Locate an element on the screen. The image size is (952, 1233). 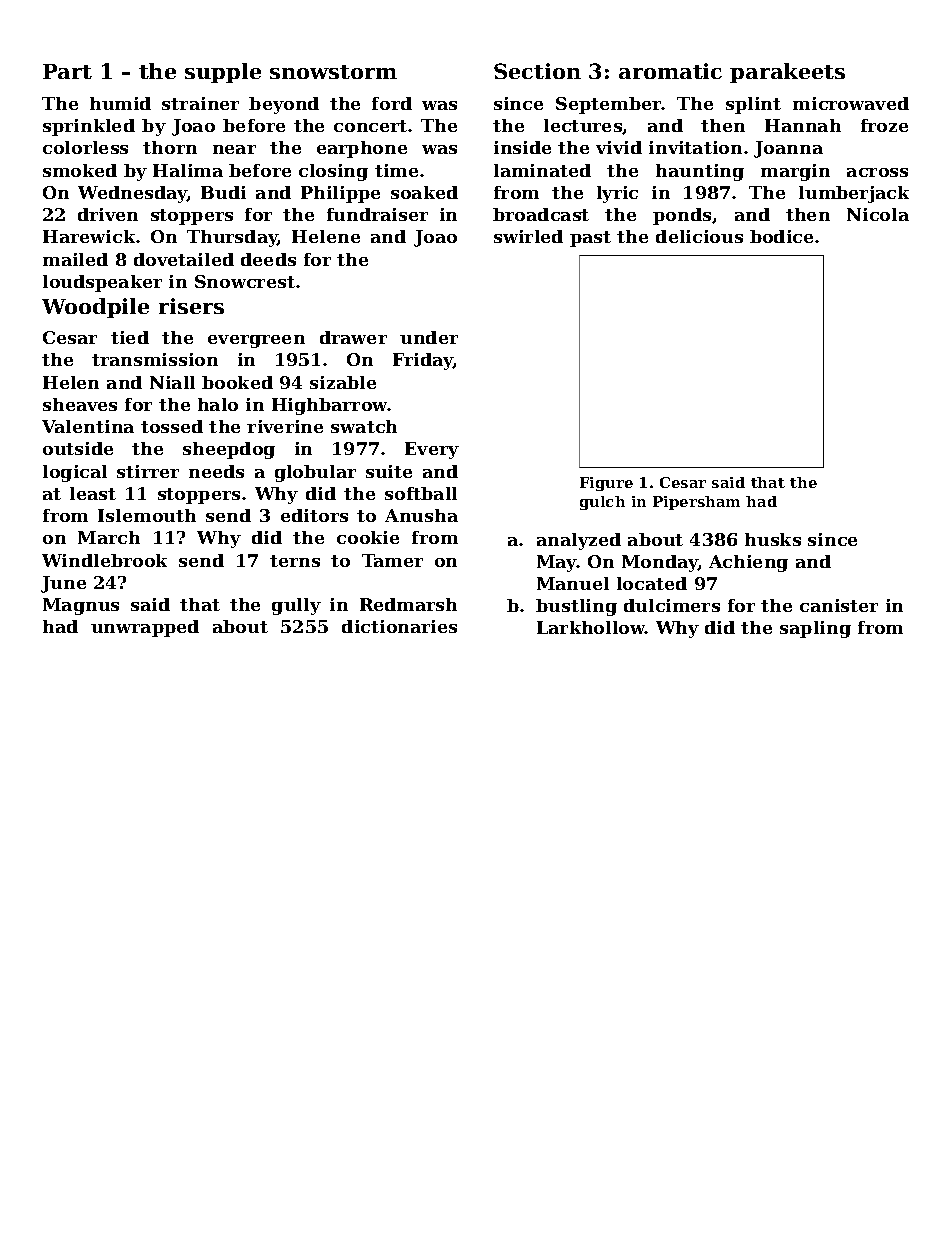
microwaved is located at coordinates (851, 103).
